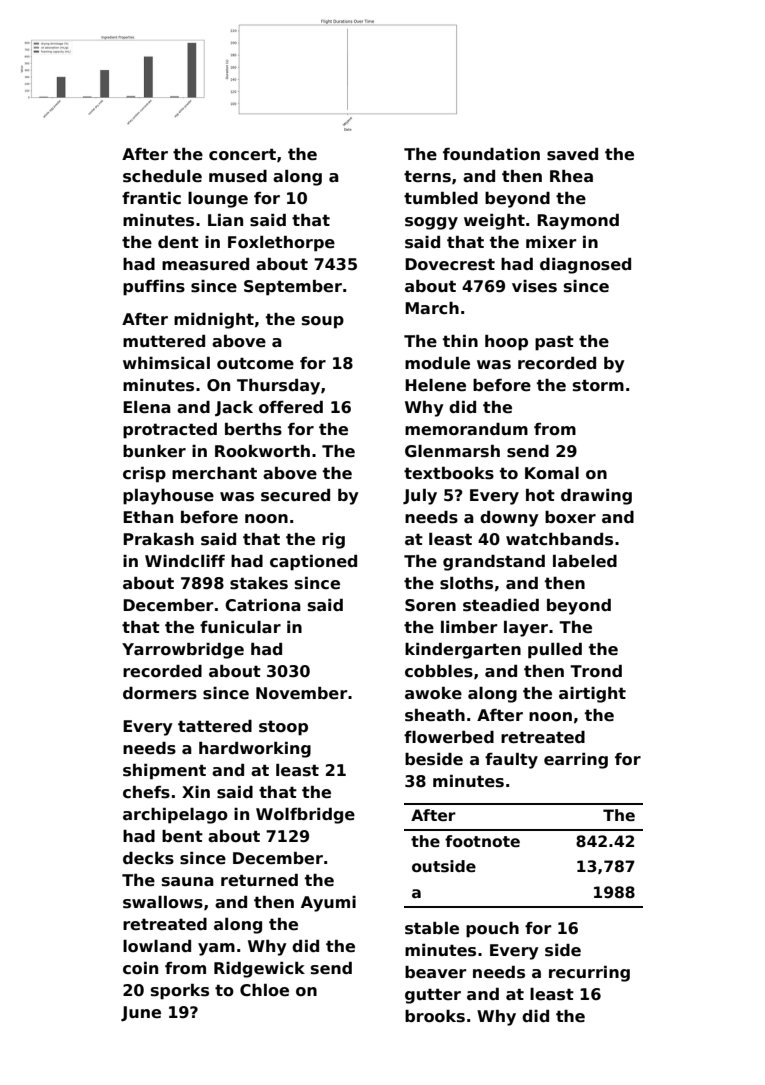 This page has height=1085, width=765. Describe the element at coordinates (154, 288) in the page. I see `puffins` at that location.
